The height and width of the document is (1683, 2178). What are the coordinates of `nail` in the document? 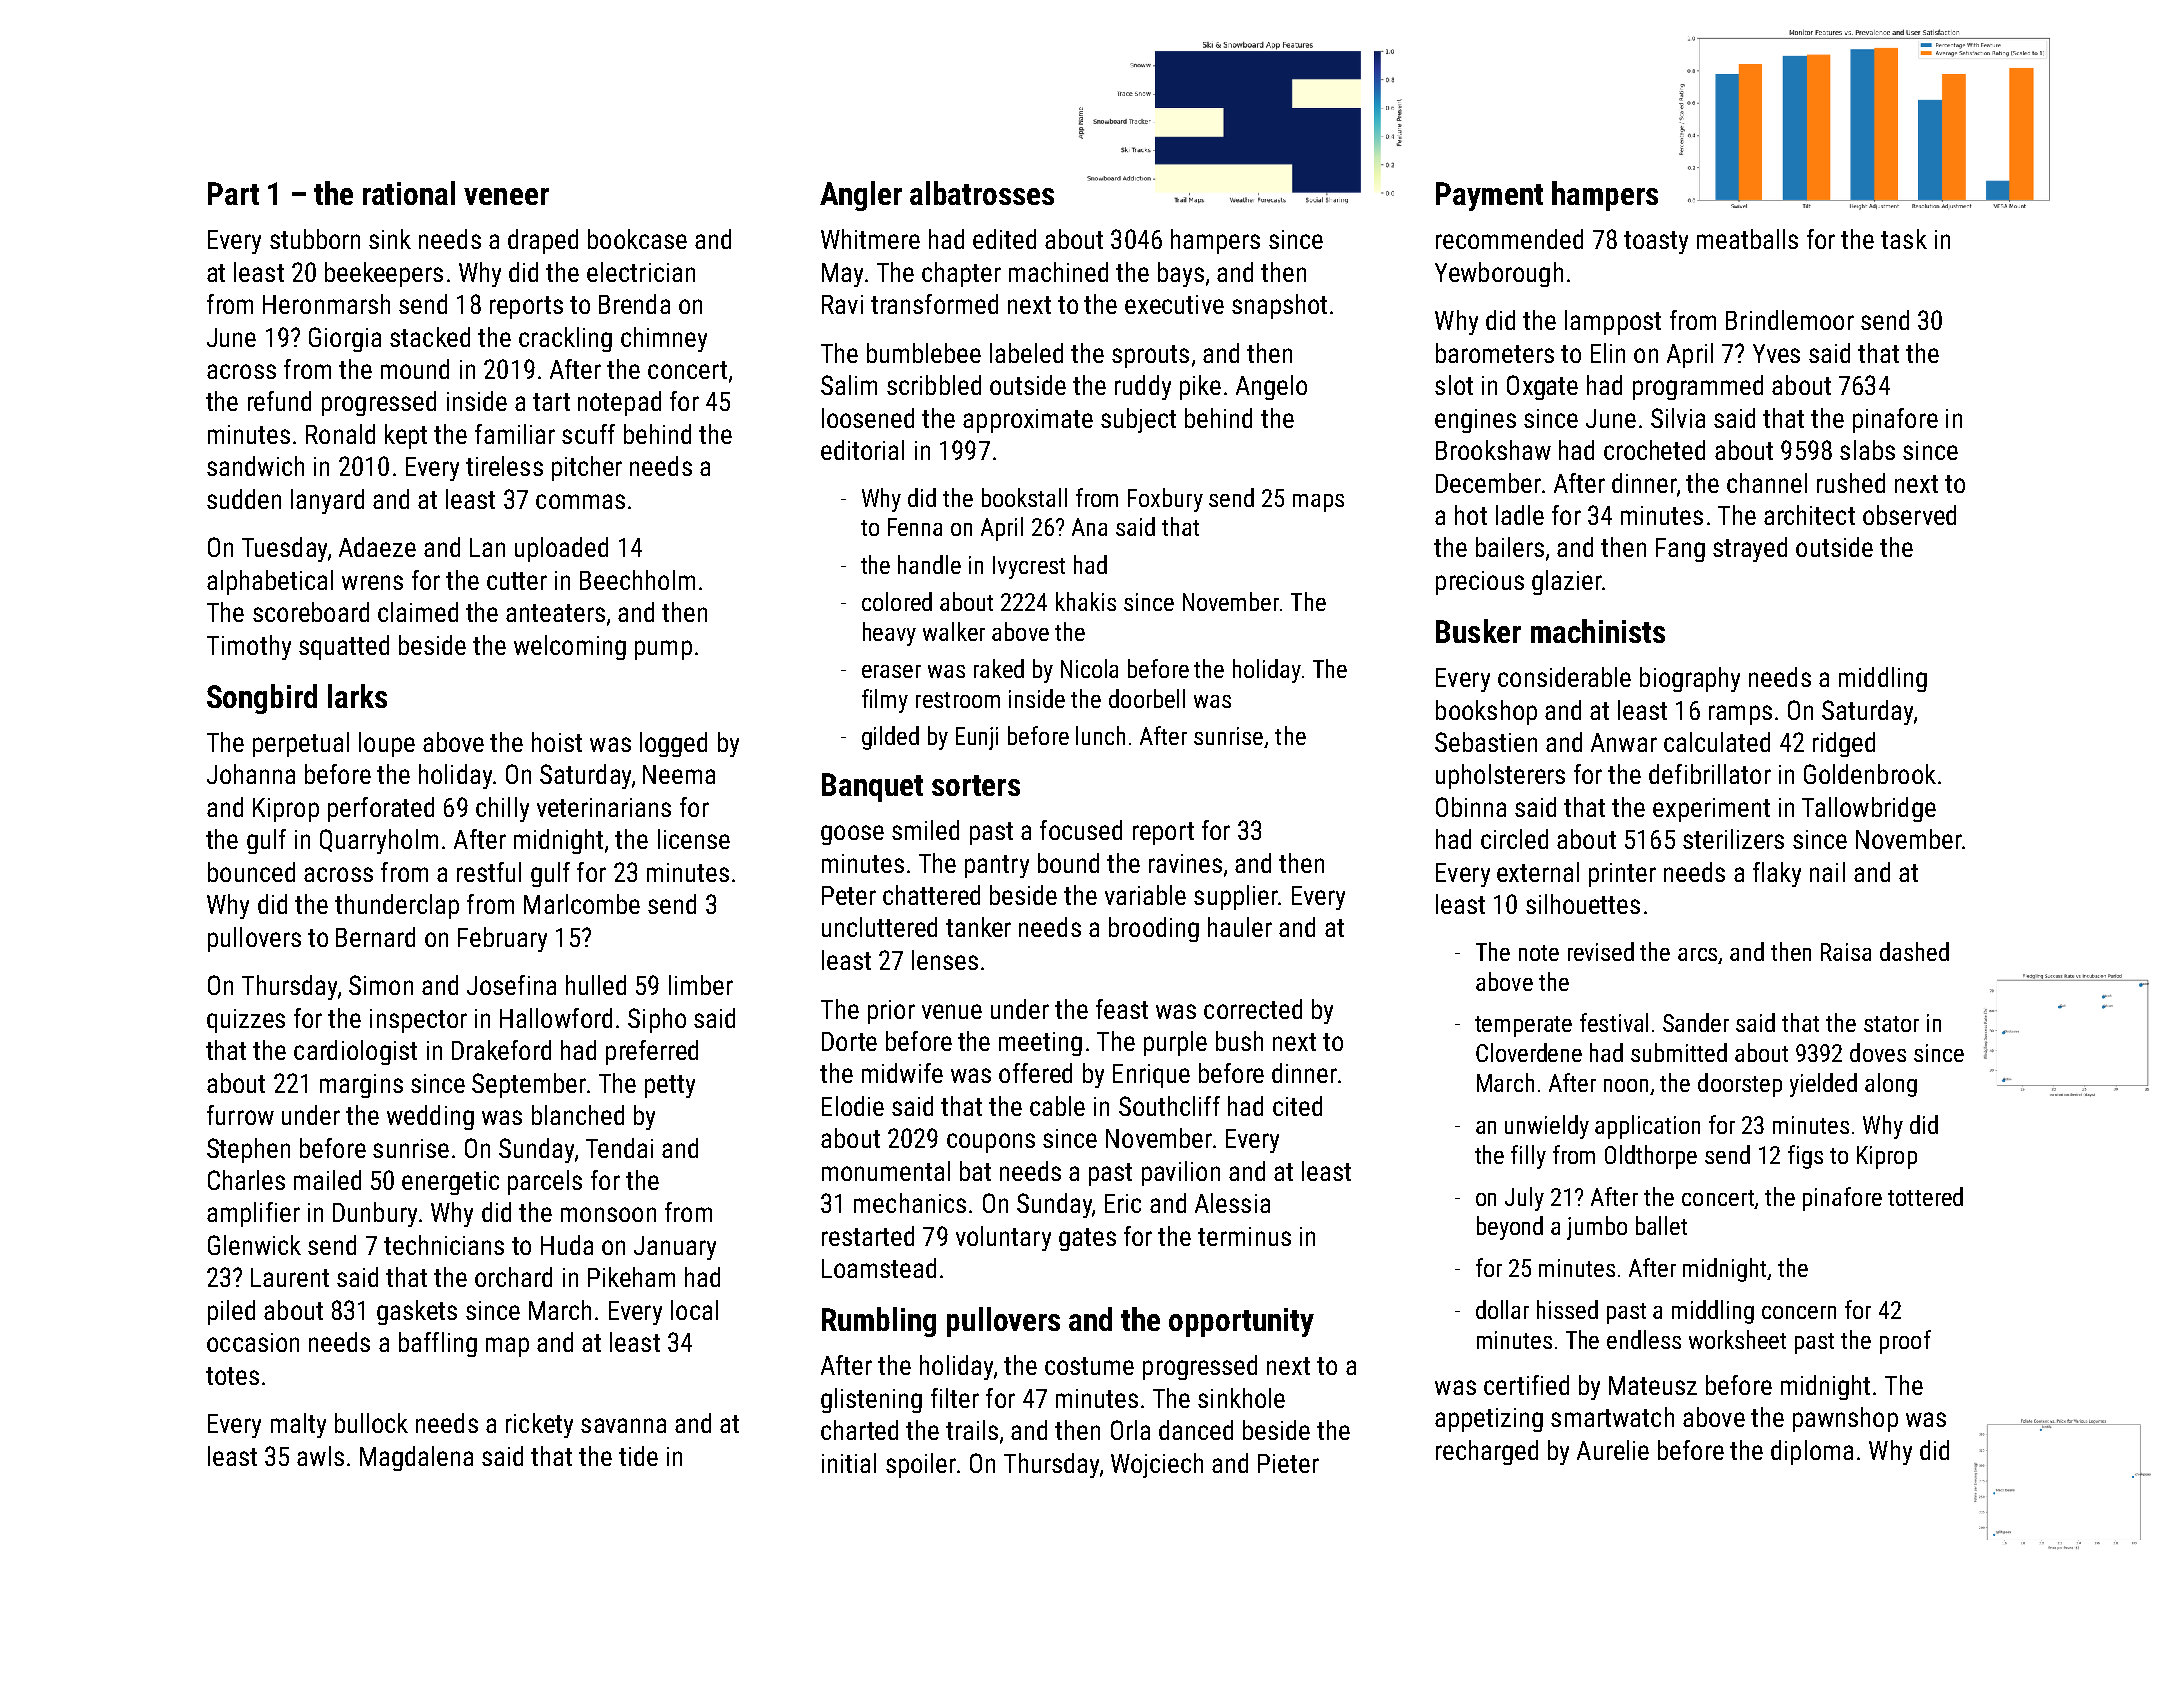 It's located at (1827, 872).
